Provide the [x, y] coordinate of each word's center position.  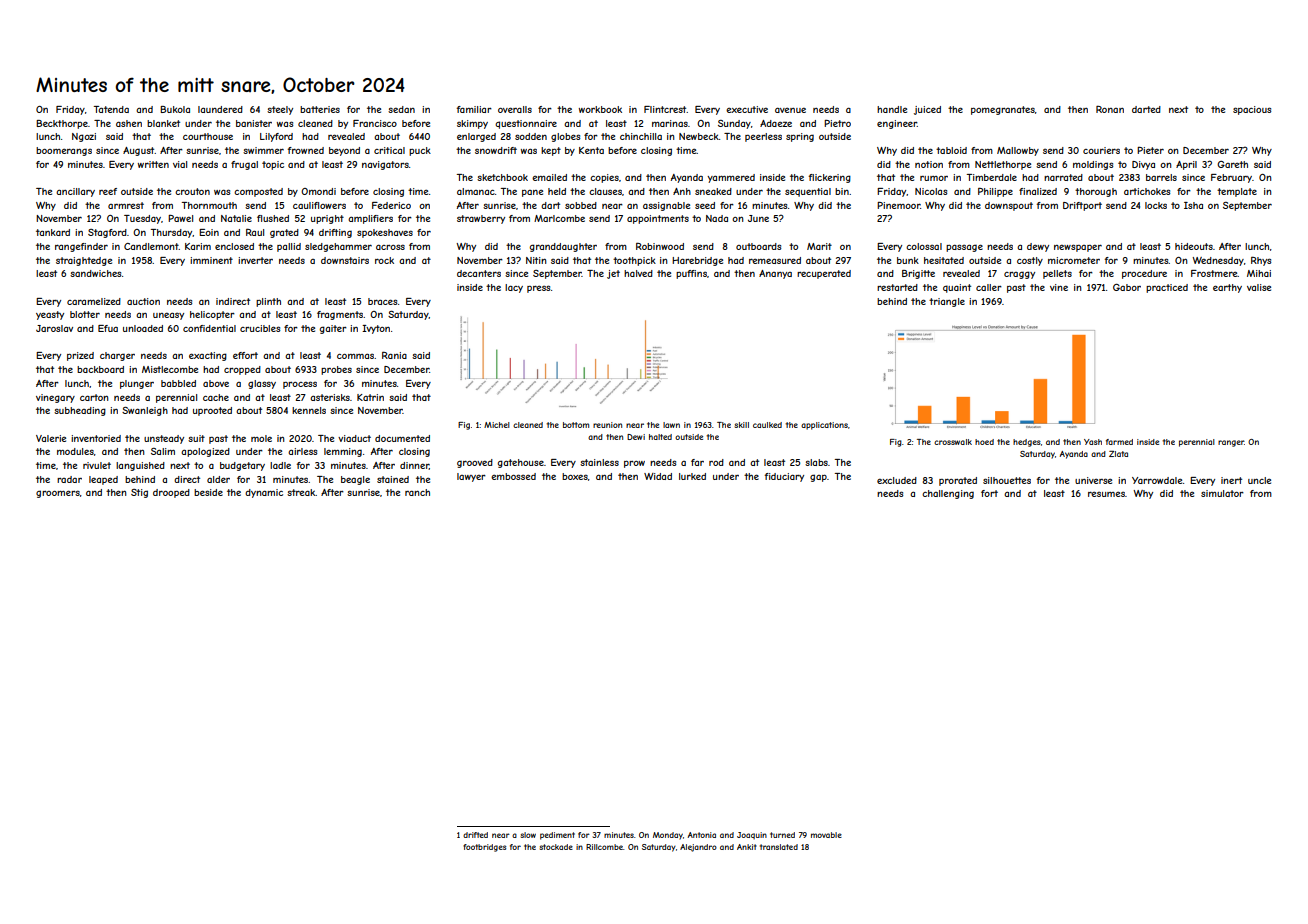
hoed [984, 442]
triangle [947, 302]
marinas [670, 123]
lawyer [471, 477]
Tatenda [111, 109]
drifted [475, 835]
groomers [58, 494]
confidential [209, 328]
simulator [1222, 493]
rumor [934, 178]
